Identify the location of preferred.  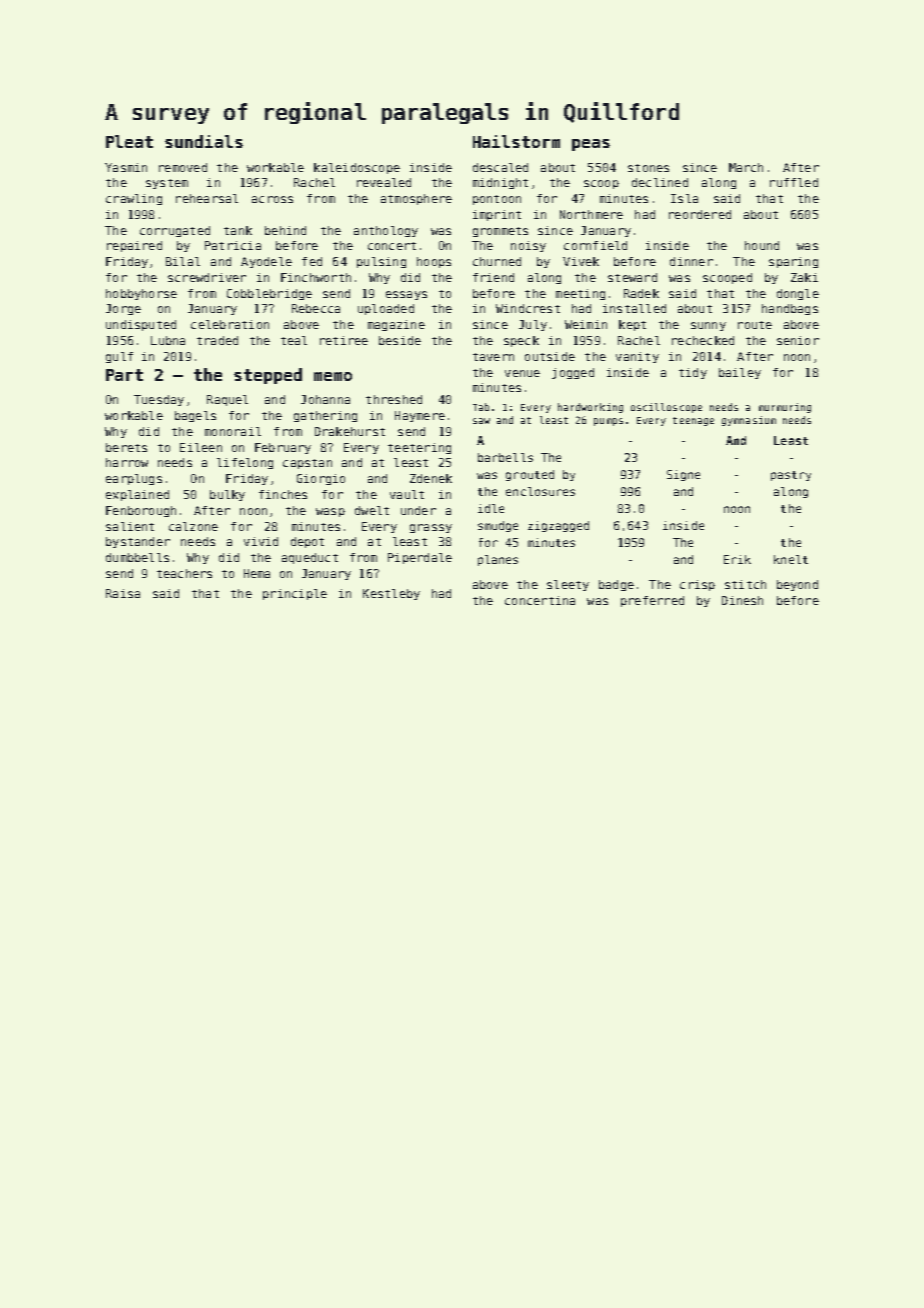
(652, 601).
